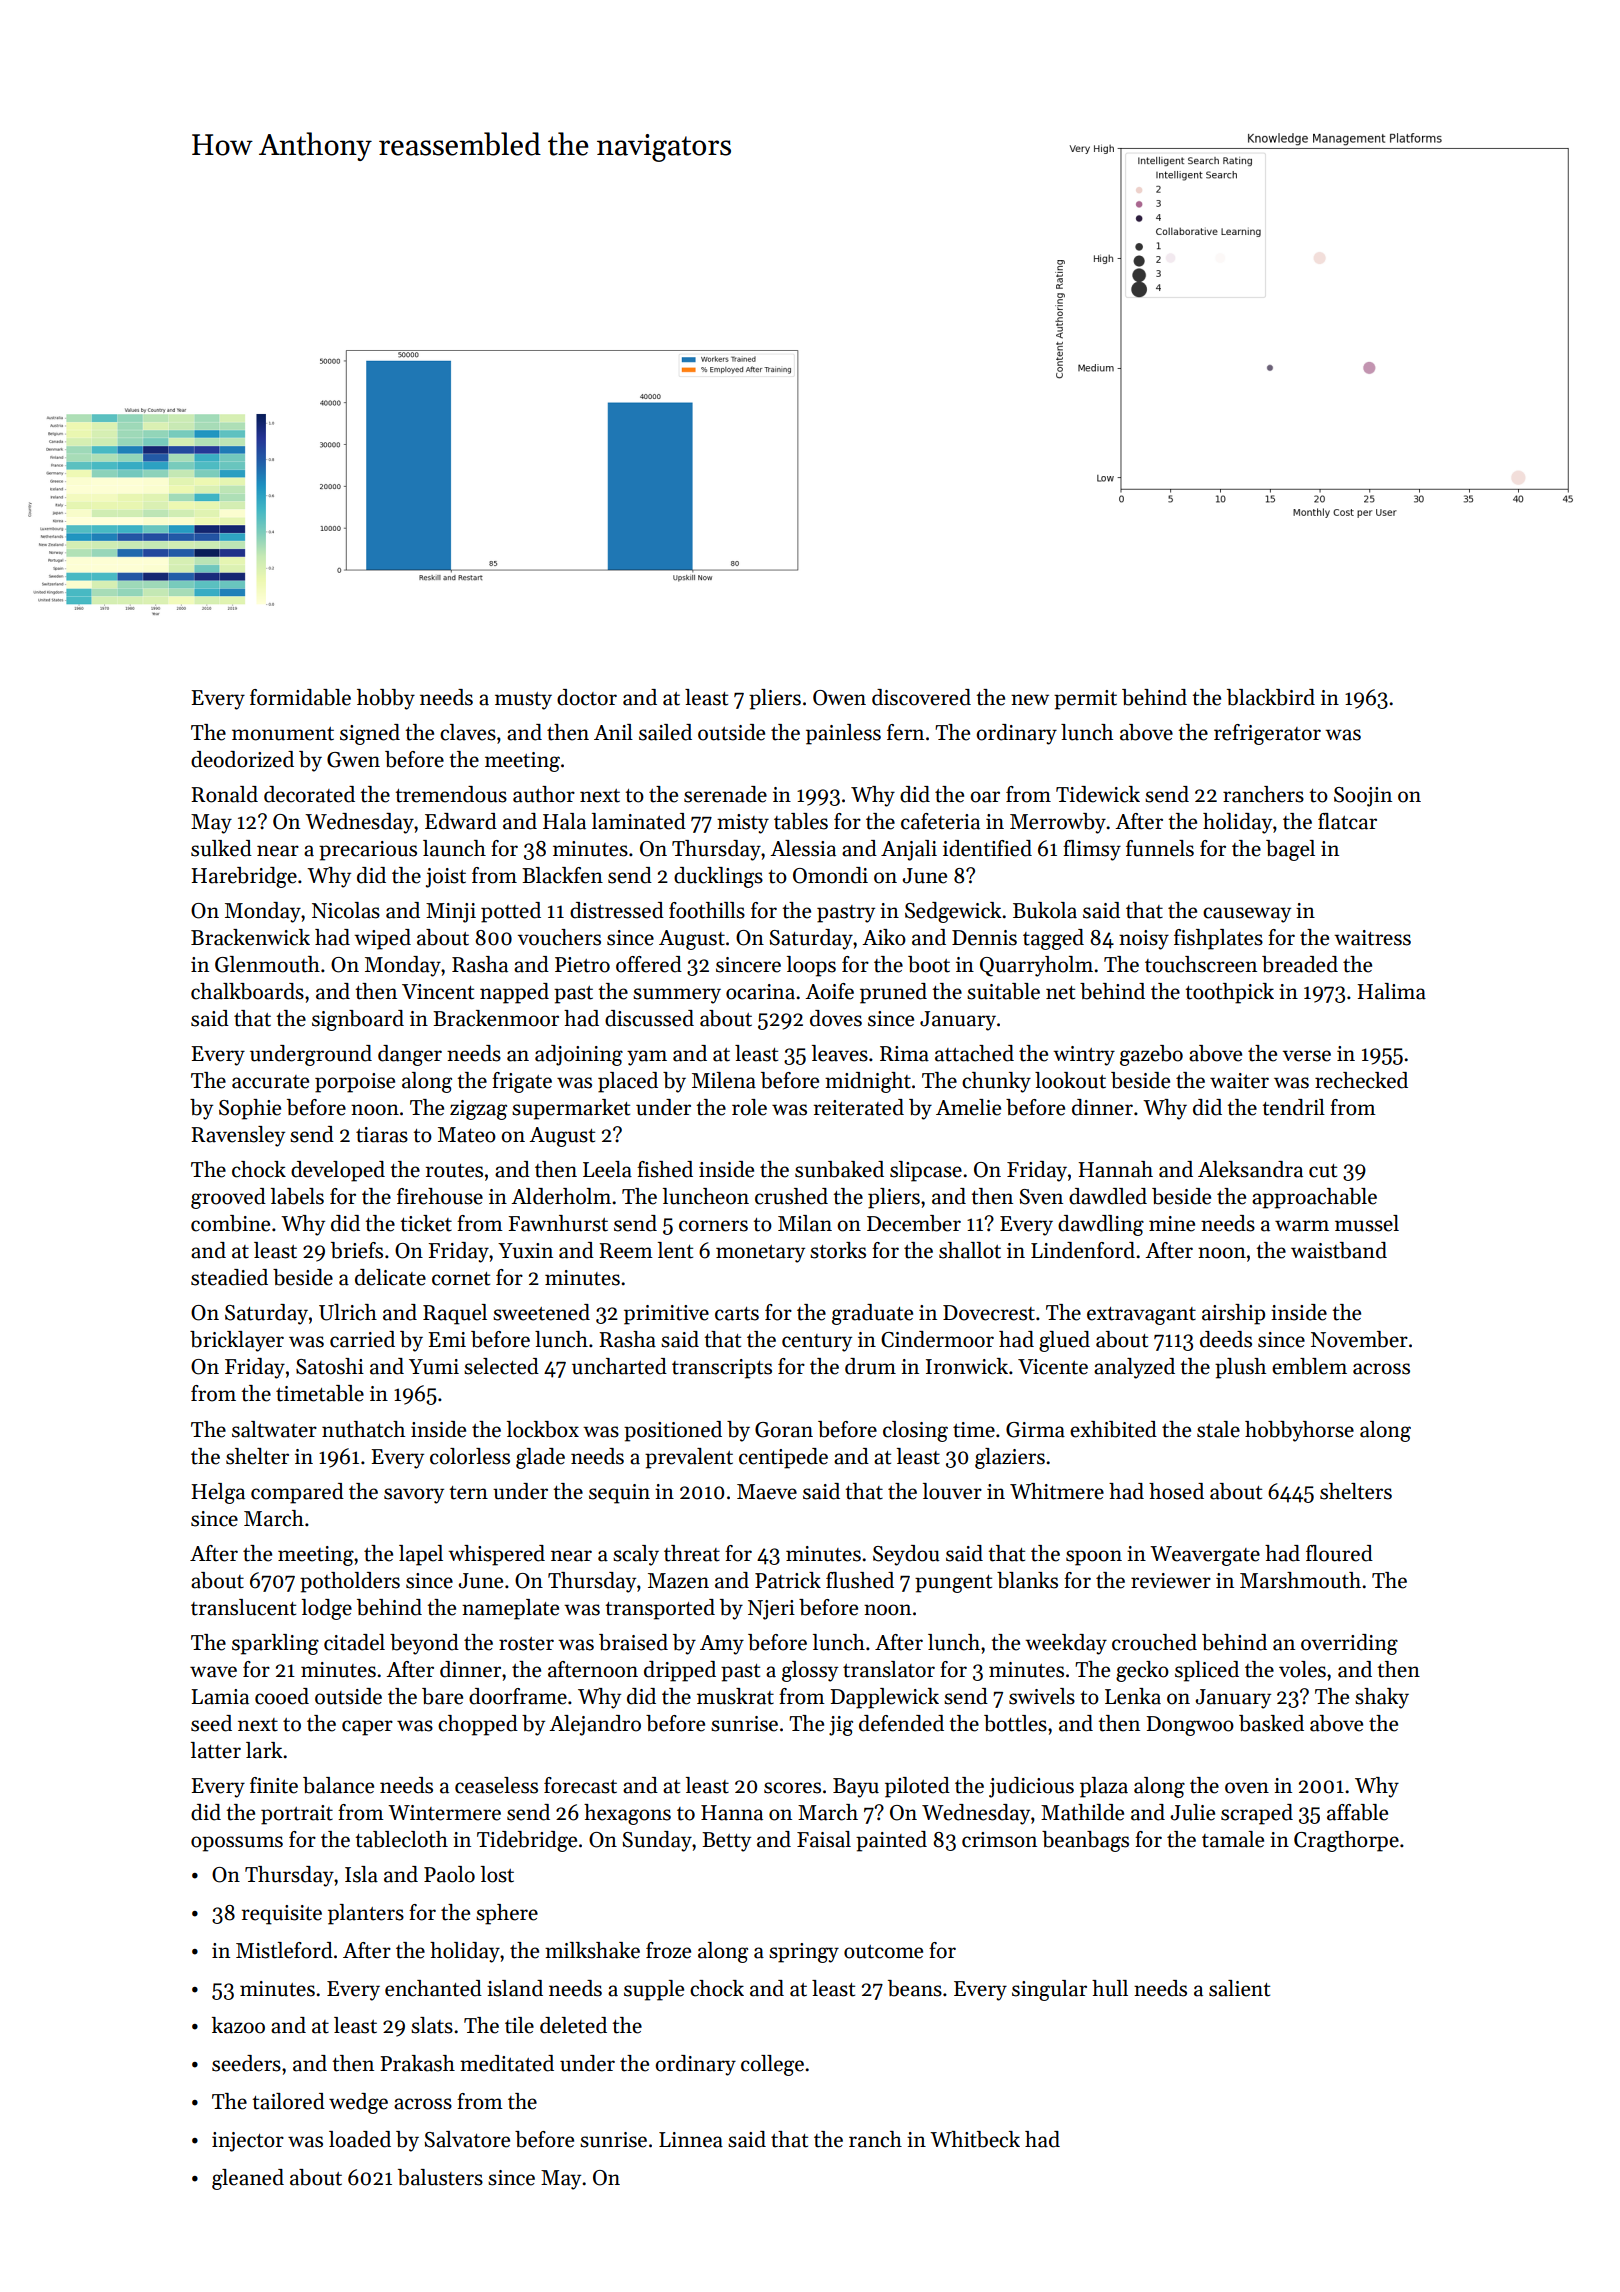 This screenshot has height=2292, width=1620. I want to click on Gwen, so click(353, 760).
